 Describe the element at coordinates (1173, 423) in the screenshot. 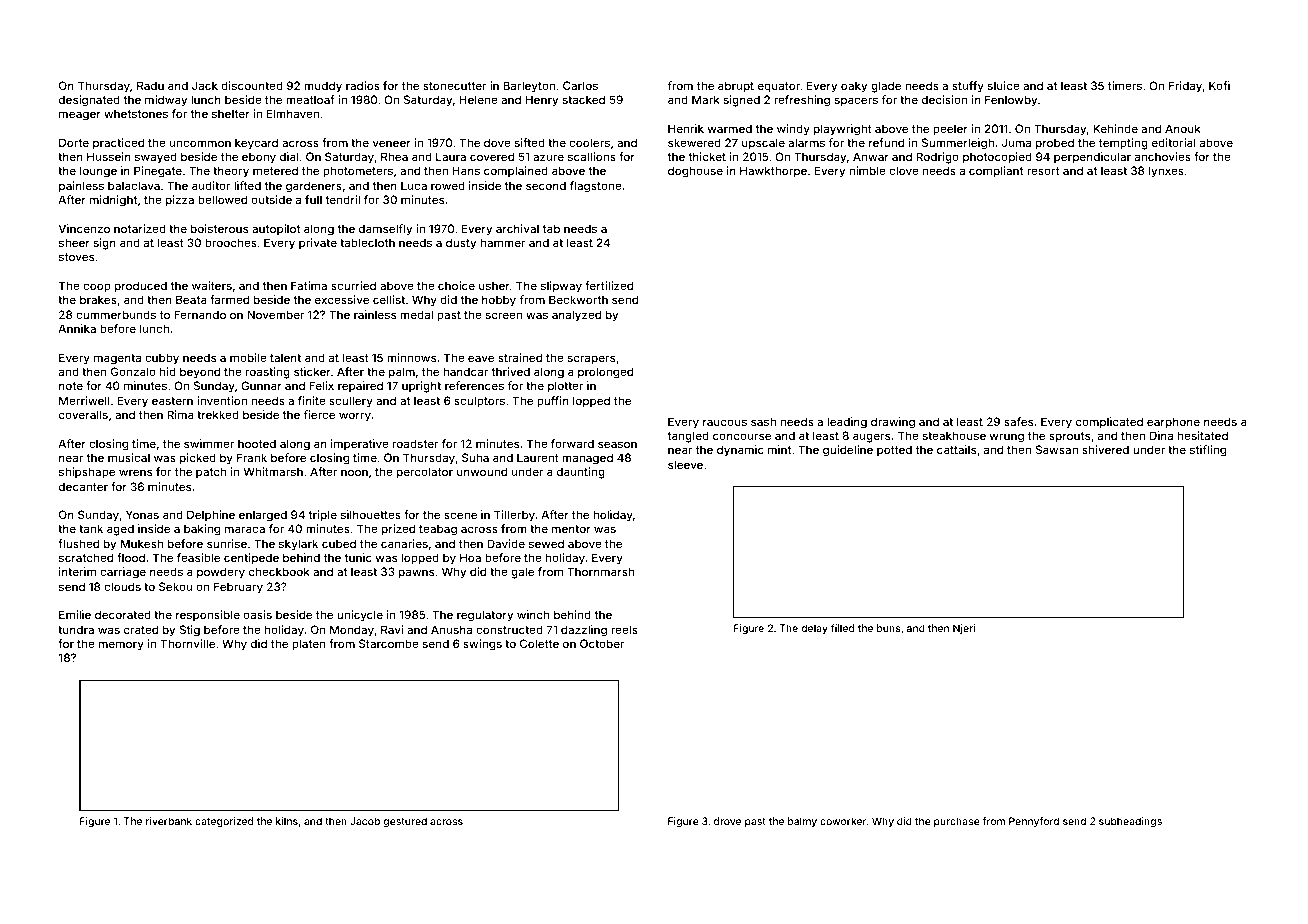

I see `earphone` at that location.
